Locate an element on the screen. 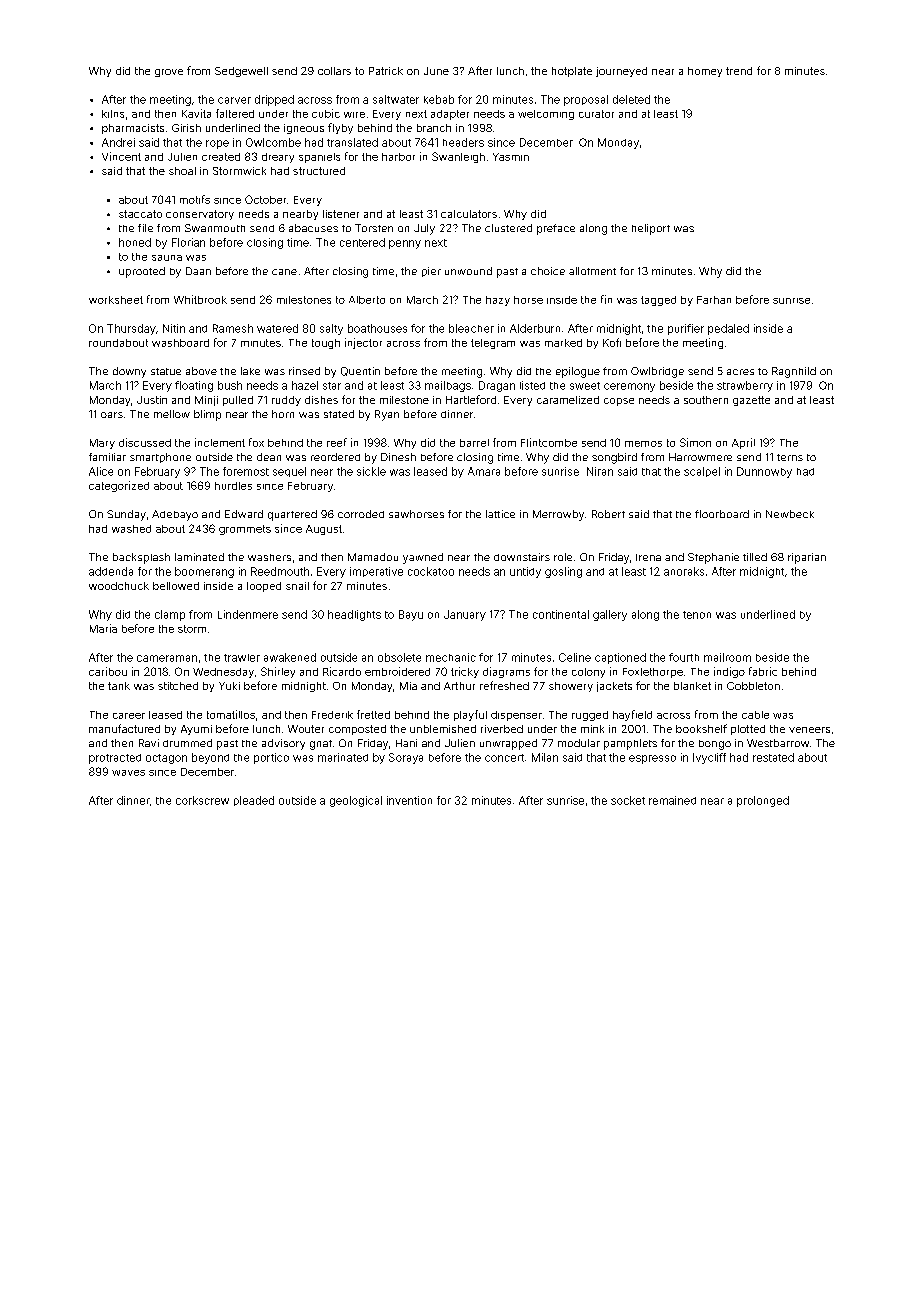  socket is located at coordinates (628, 800).
